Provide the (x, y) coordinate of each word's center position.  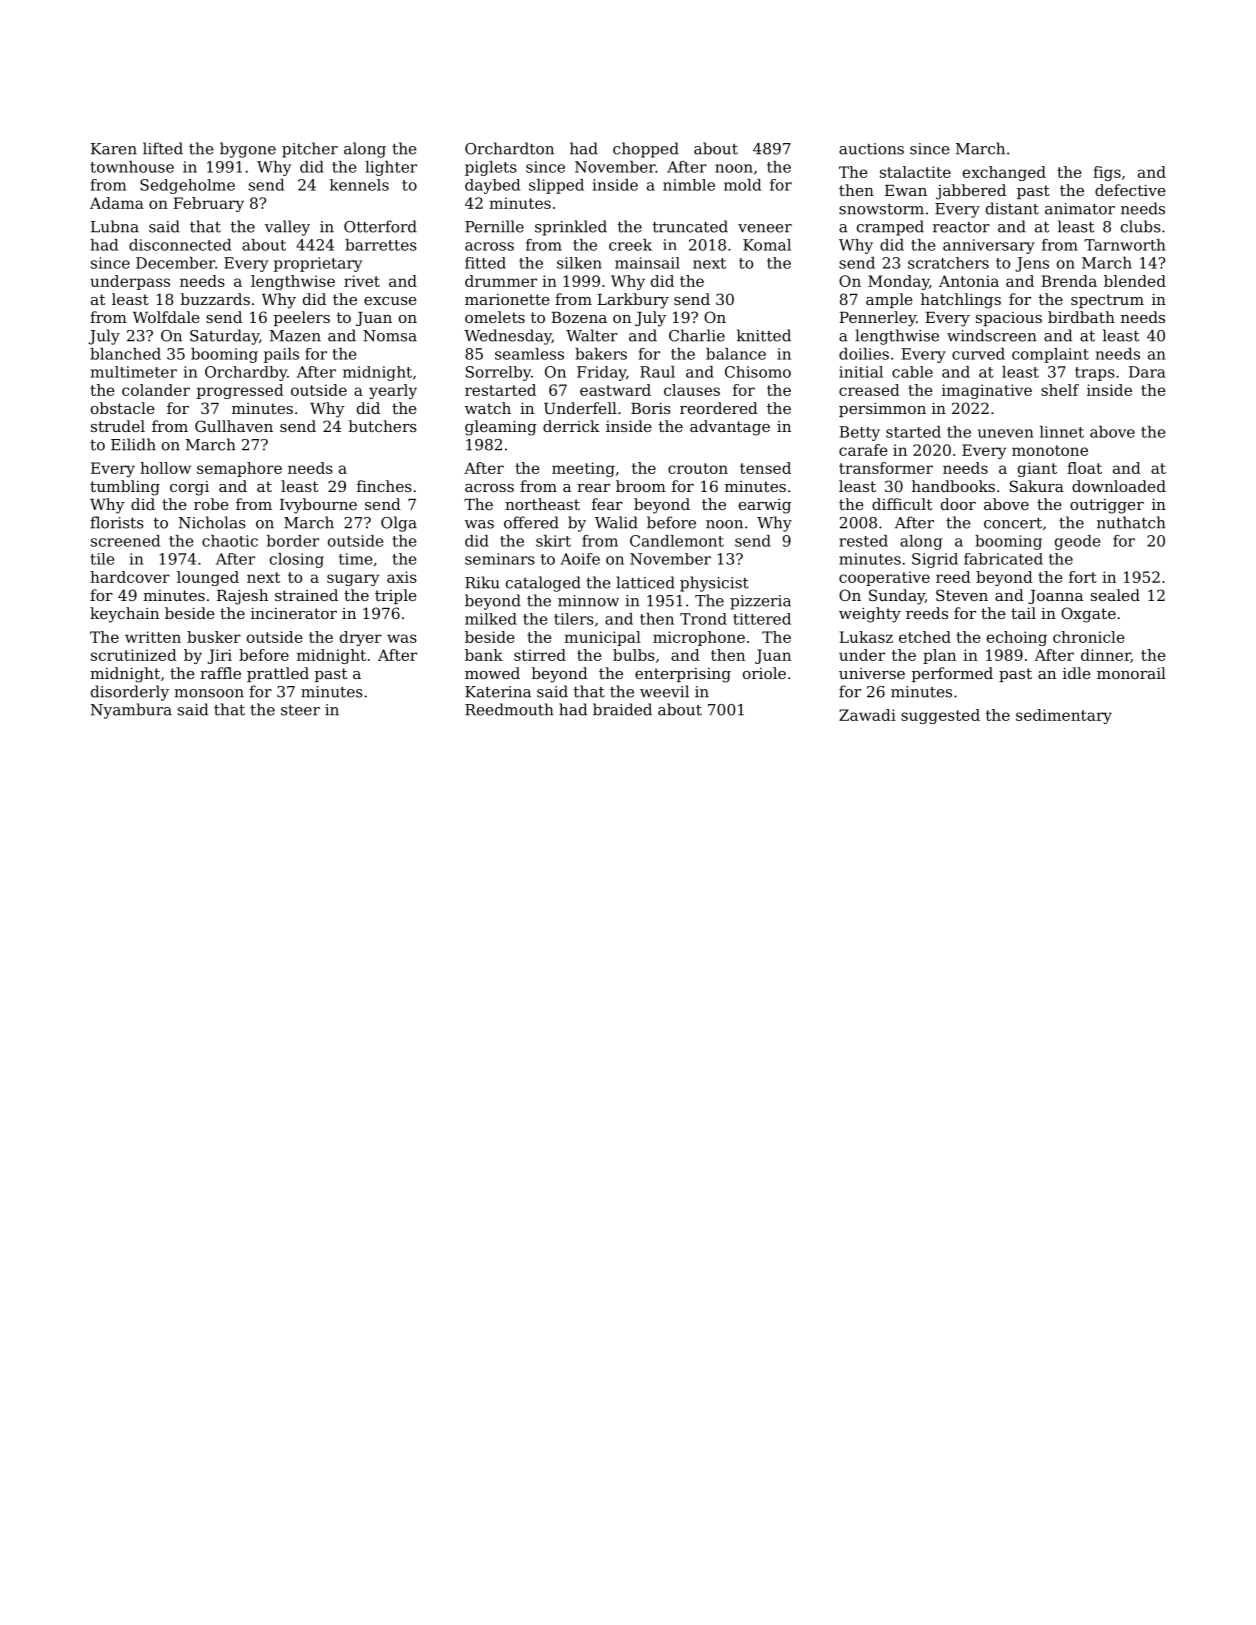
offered (531, 522)
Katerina (498, 692)
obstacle (123, 408)
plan (939, 656)
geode (1077, 542)
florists (117, 522)
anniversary (989, 246)
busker (214, 637)
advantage (730, 428)
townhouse (132, 167)
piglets (491, 168)
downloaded (1119, 486)
